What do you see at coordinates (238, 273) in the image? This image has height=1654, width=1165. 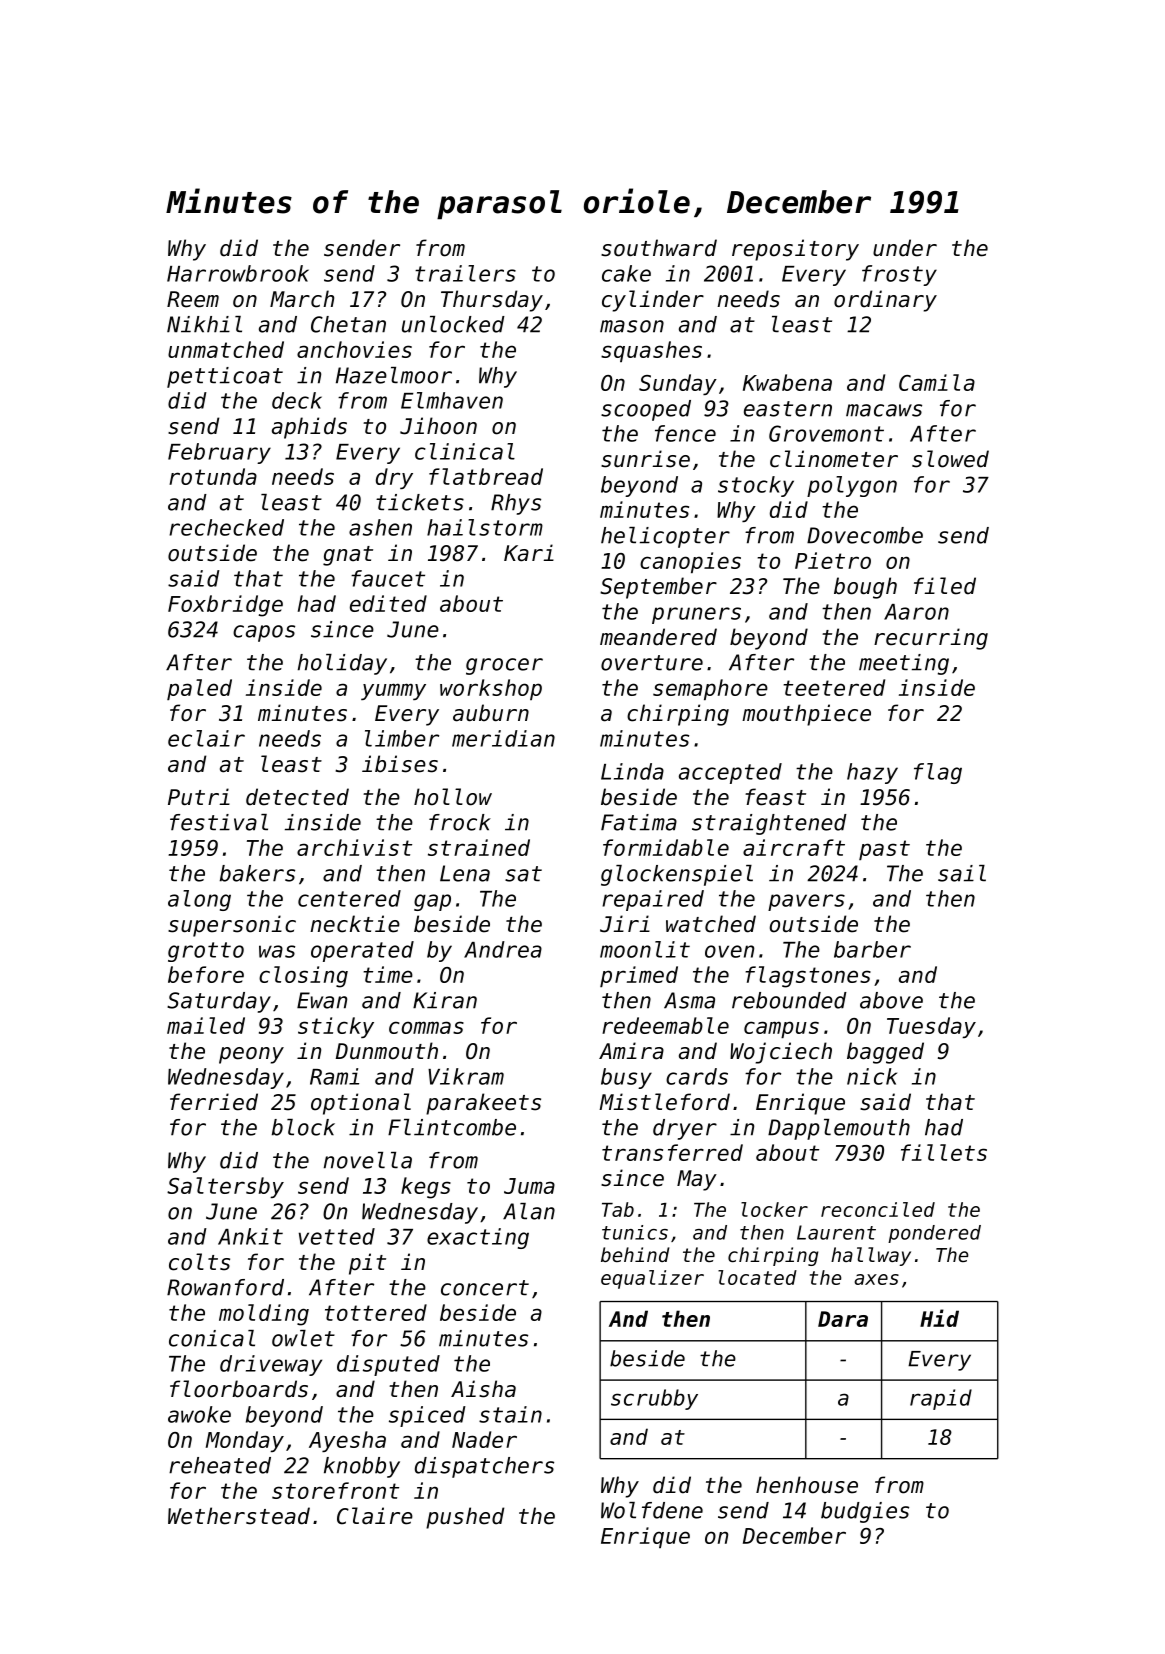 I see `Harrowbrook` at bounding box center [238, 273].
